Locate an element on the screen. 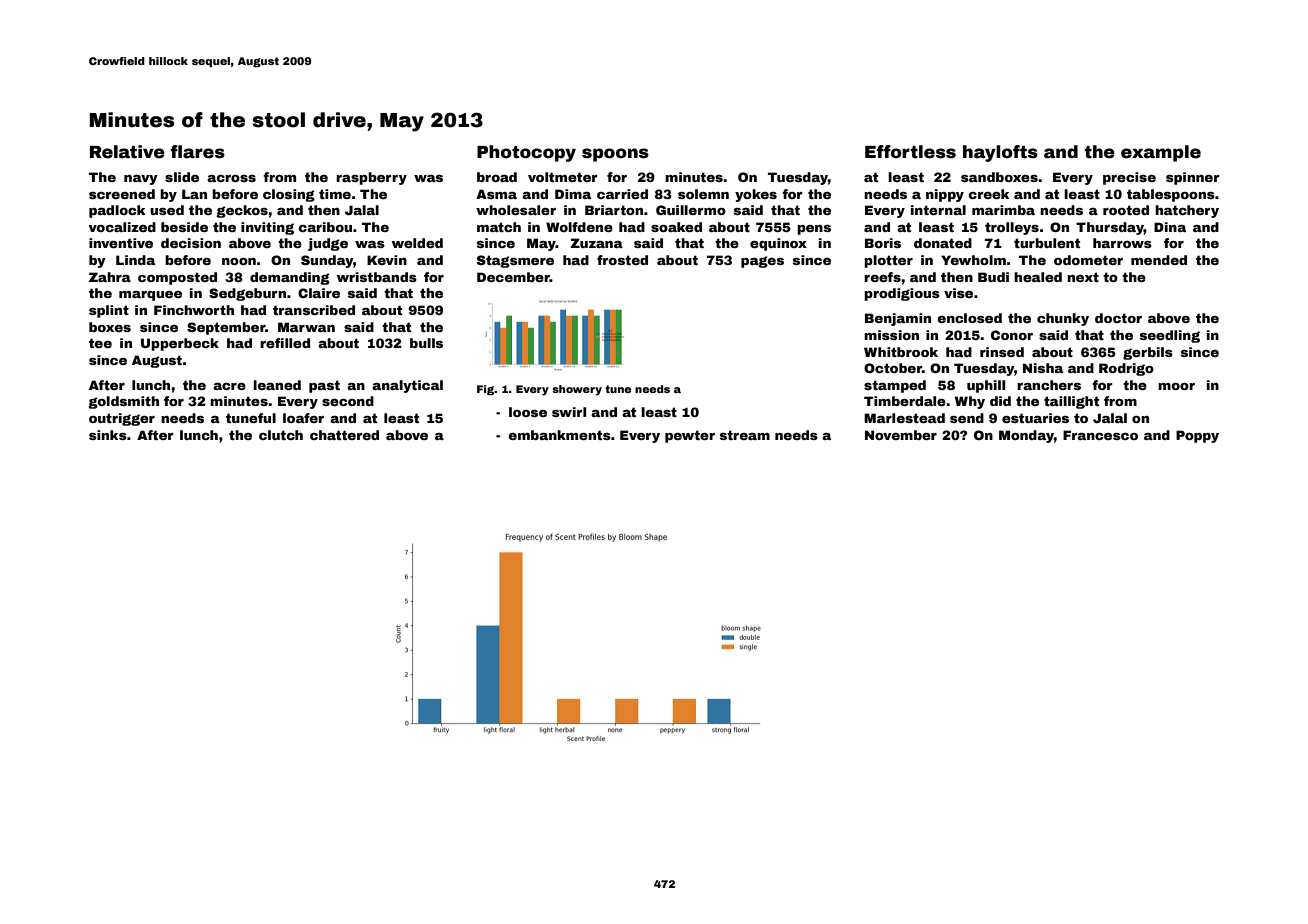 This screenshot has height=924, width=1308. sinks is located at coordinates (108, 435).
